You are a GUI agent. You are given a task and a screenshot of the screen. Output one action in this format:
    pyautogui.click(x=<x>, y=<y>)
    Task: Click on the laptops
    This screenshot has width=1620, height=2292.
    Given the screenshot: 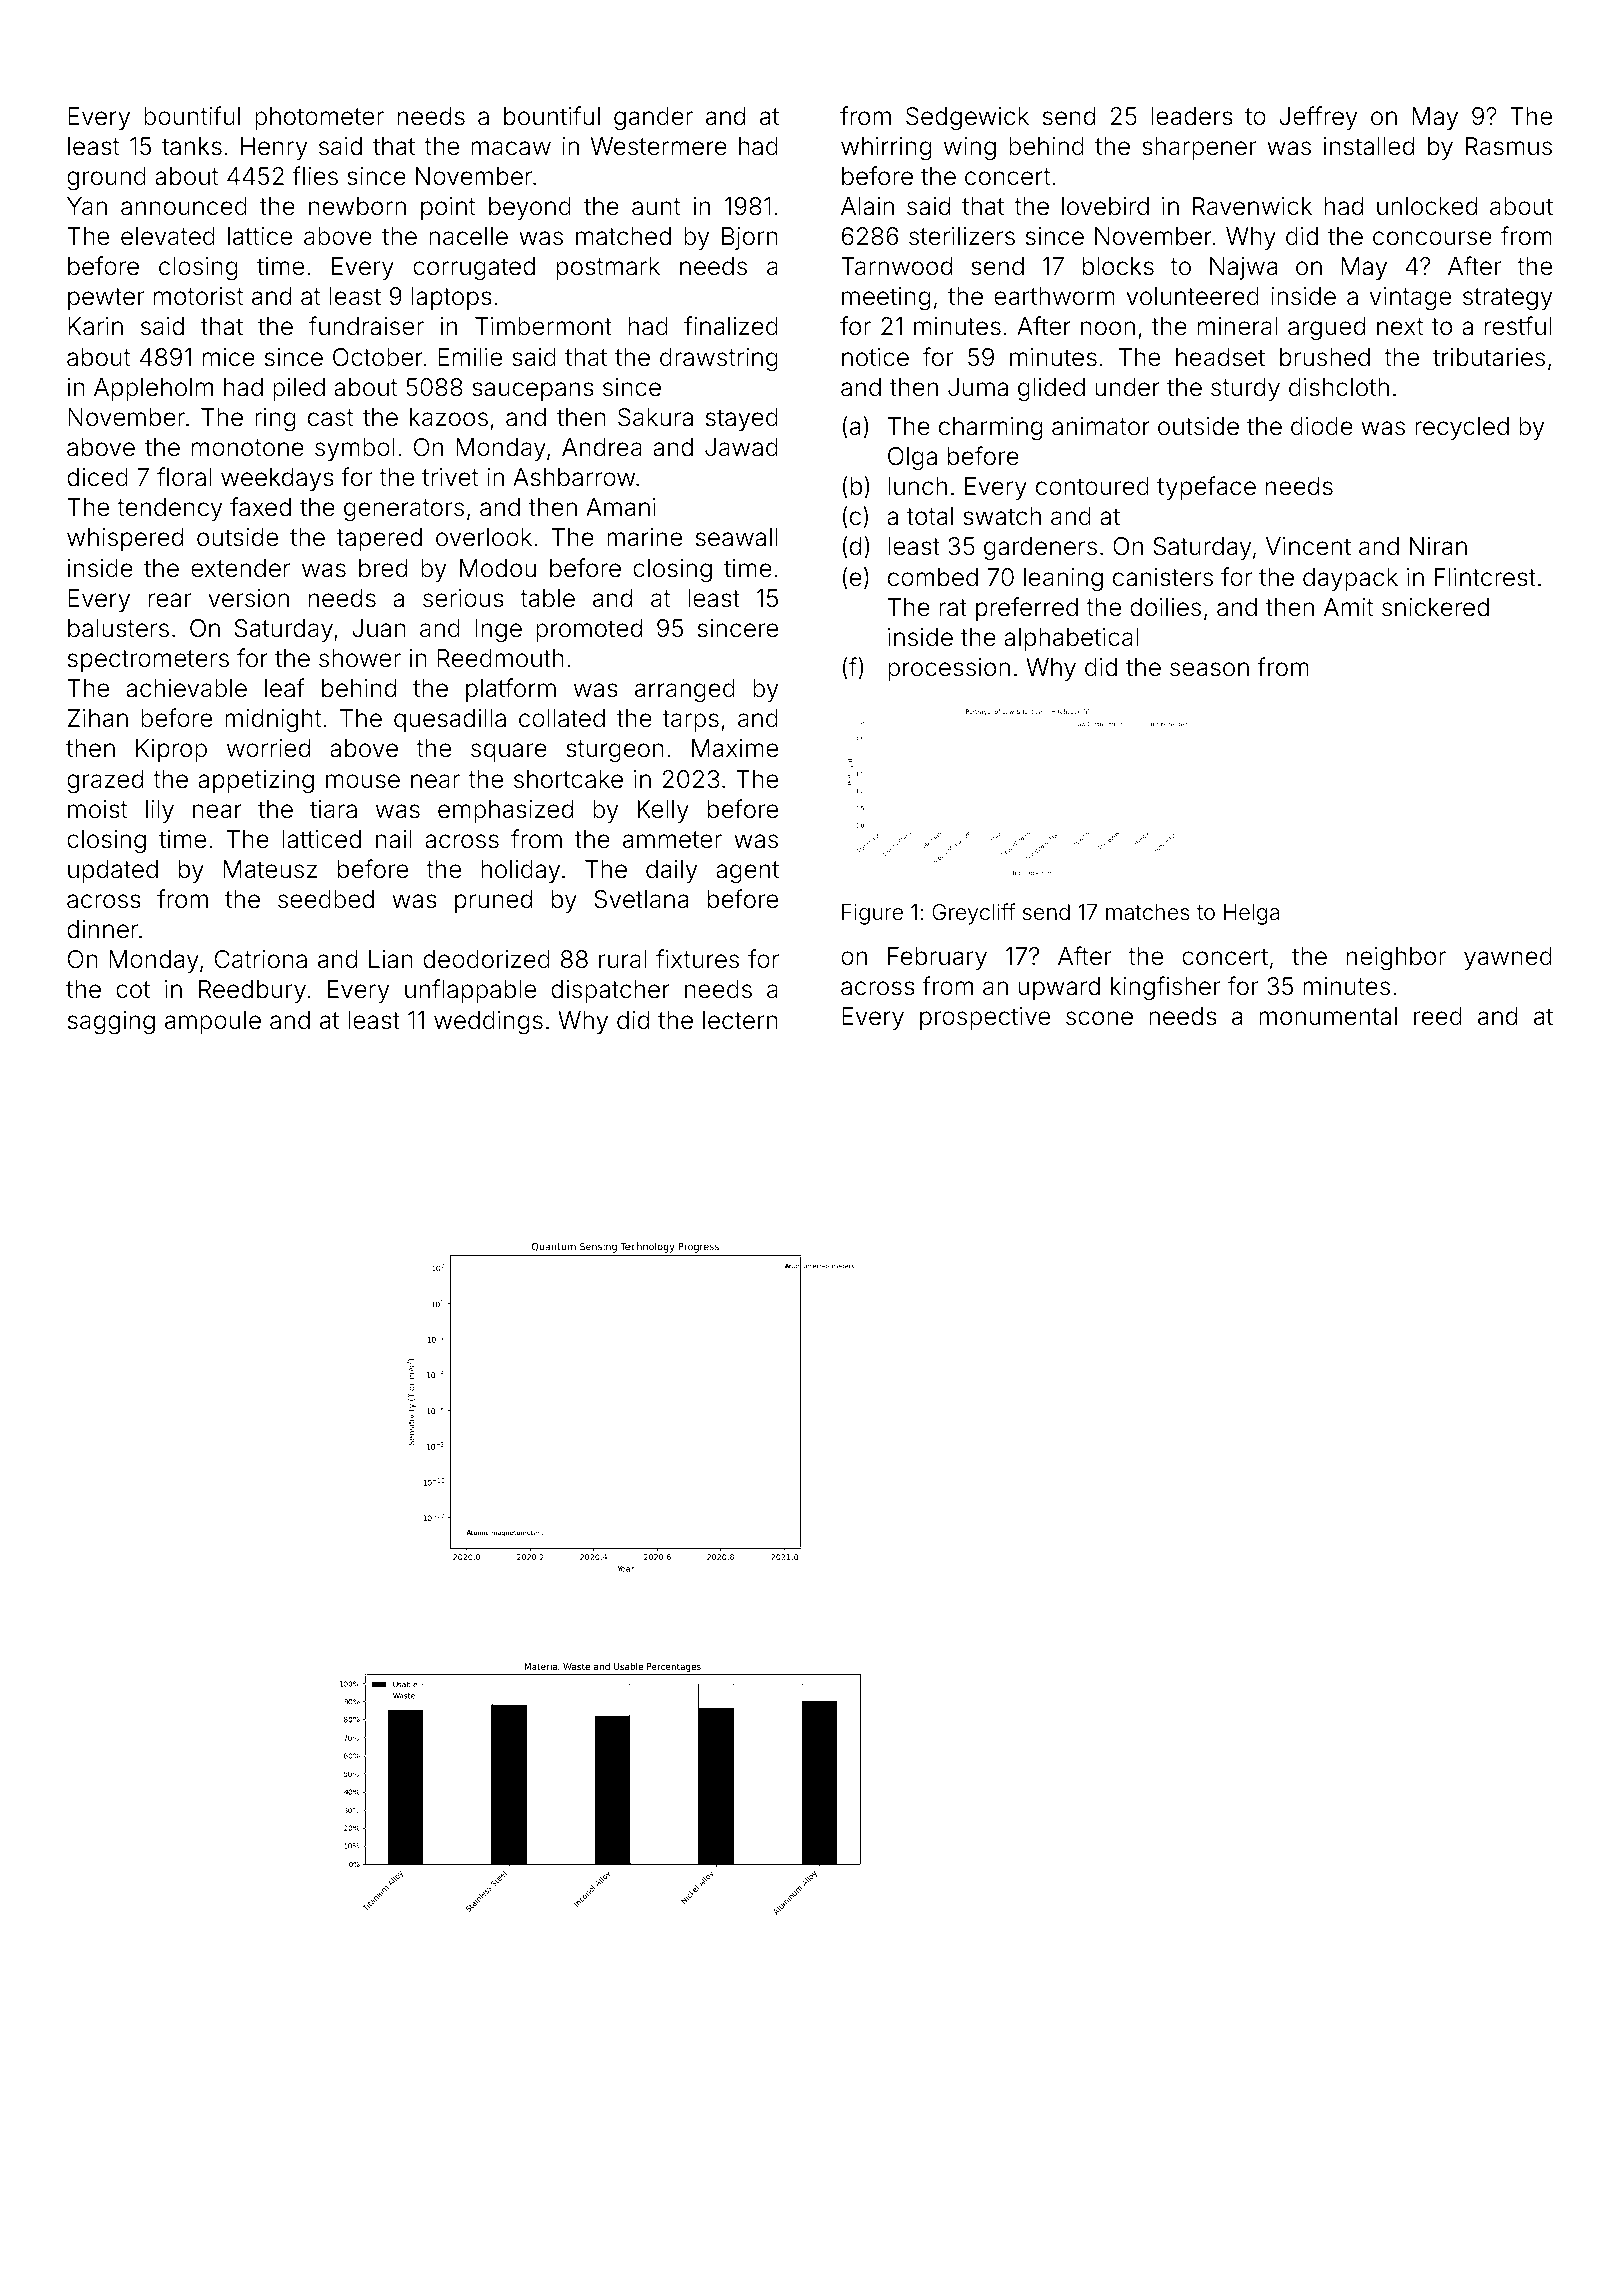 What is the action you would take?
    pyautogui.click(x=452, y=298)
